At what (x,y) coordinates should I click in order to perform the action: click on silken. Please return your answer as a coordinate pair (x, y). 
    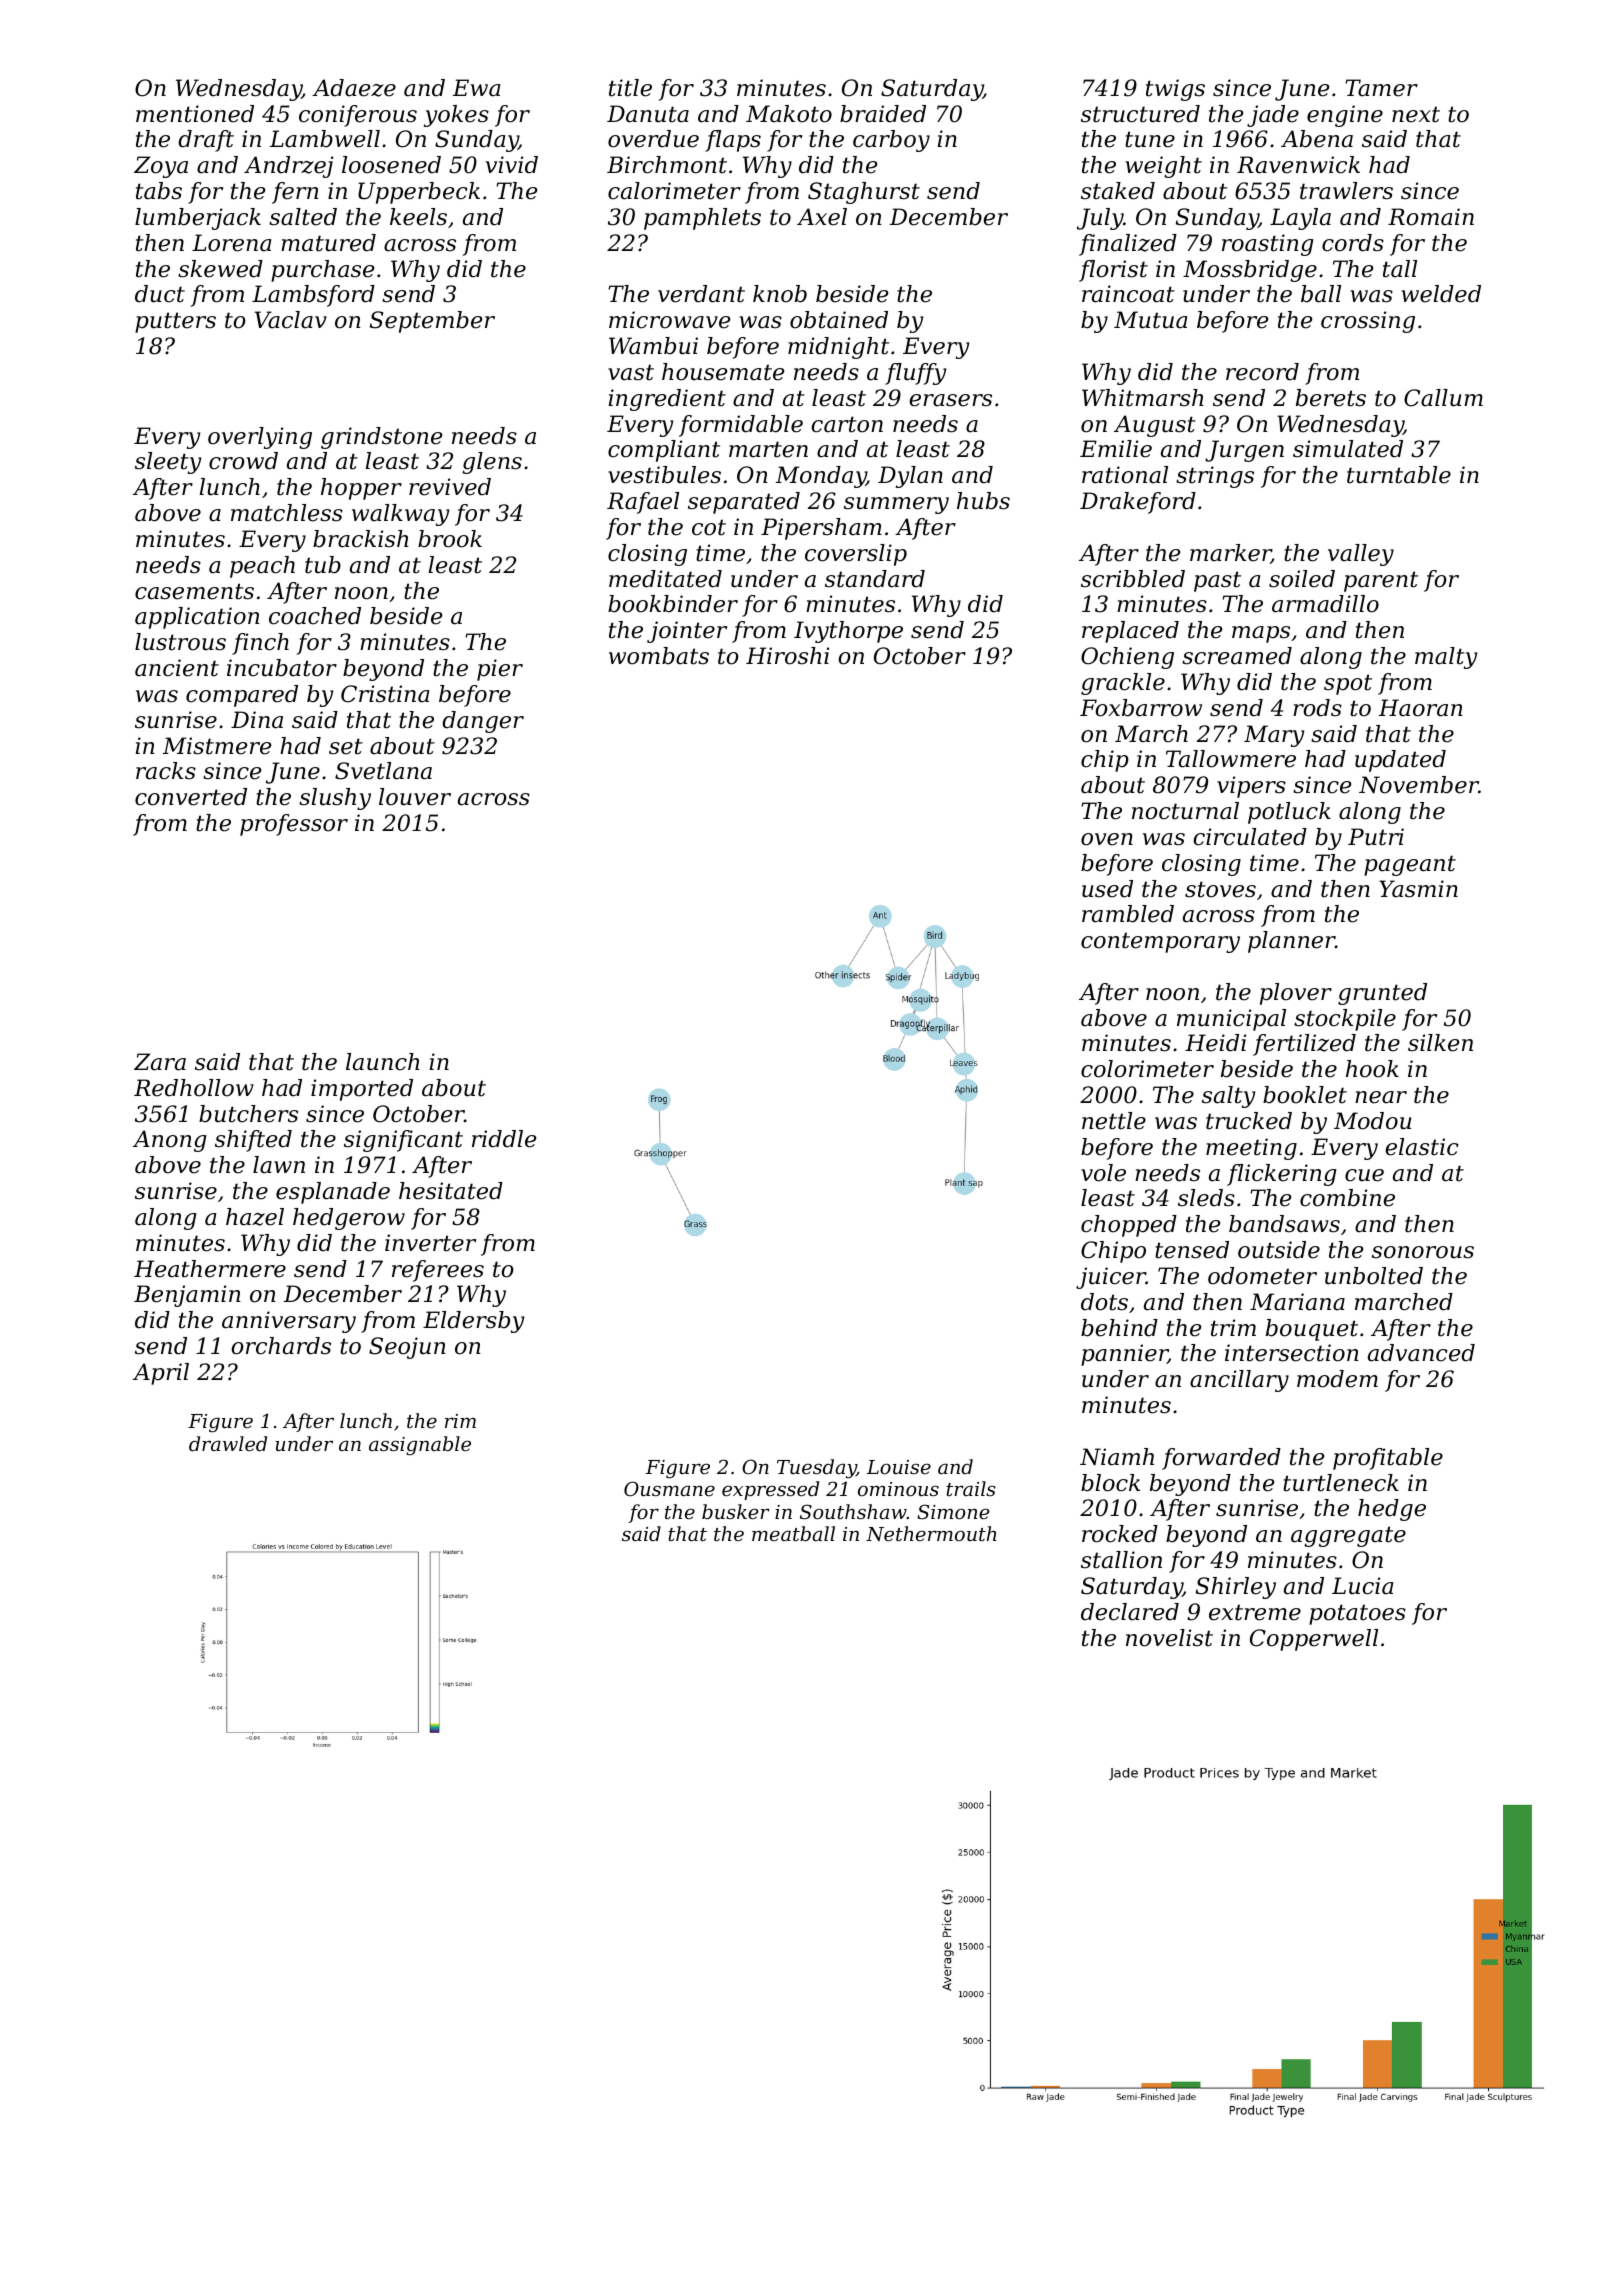
    Looking at the image, I should click on (1440, 1043).
